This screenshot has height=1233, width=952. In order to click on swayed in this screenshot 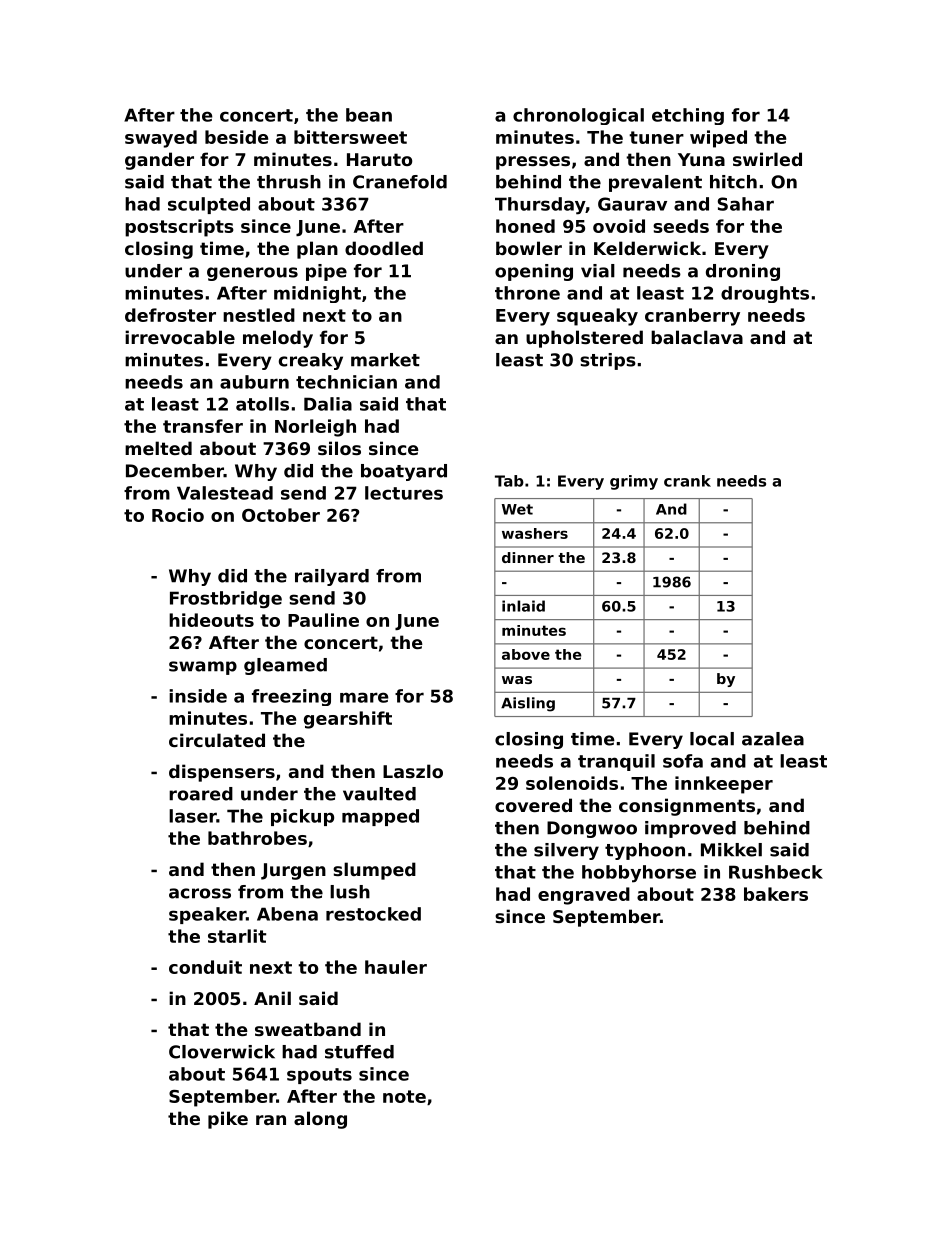, I will do `click(161, 139)`.
